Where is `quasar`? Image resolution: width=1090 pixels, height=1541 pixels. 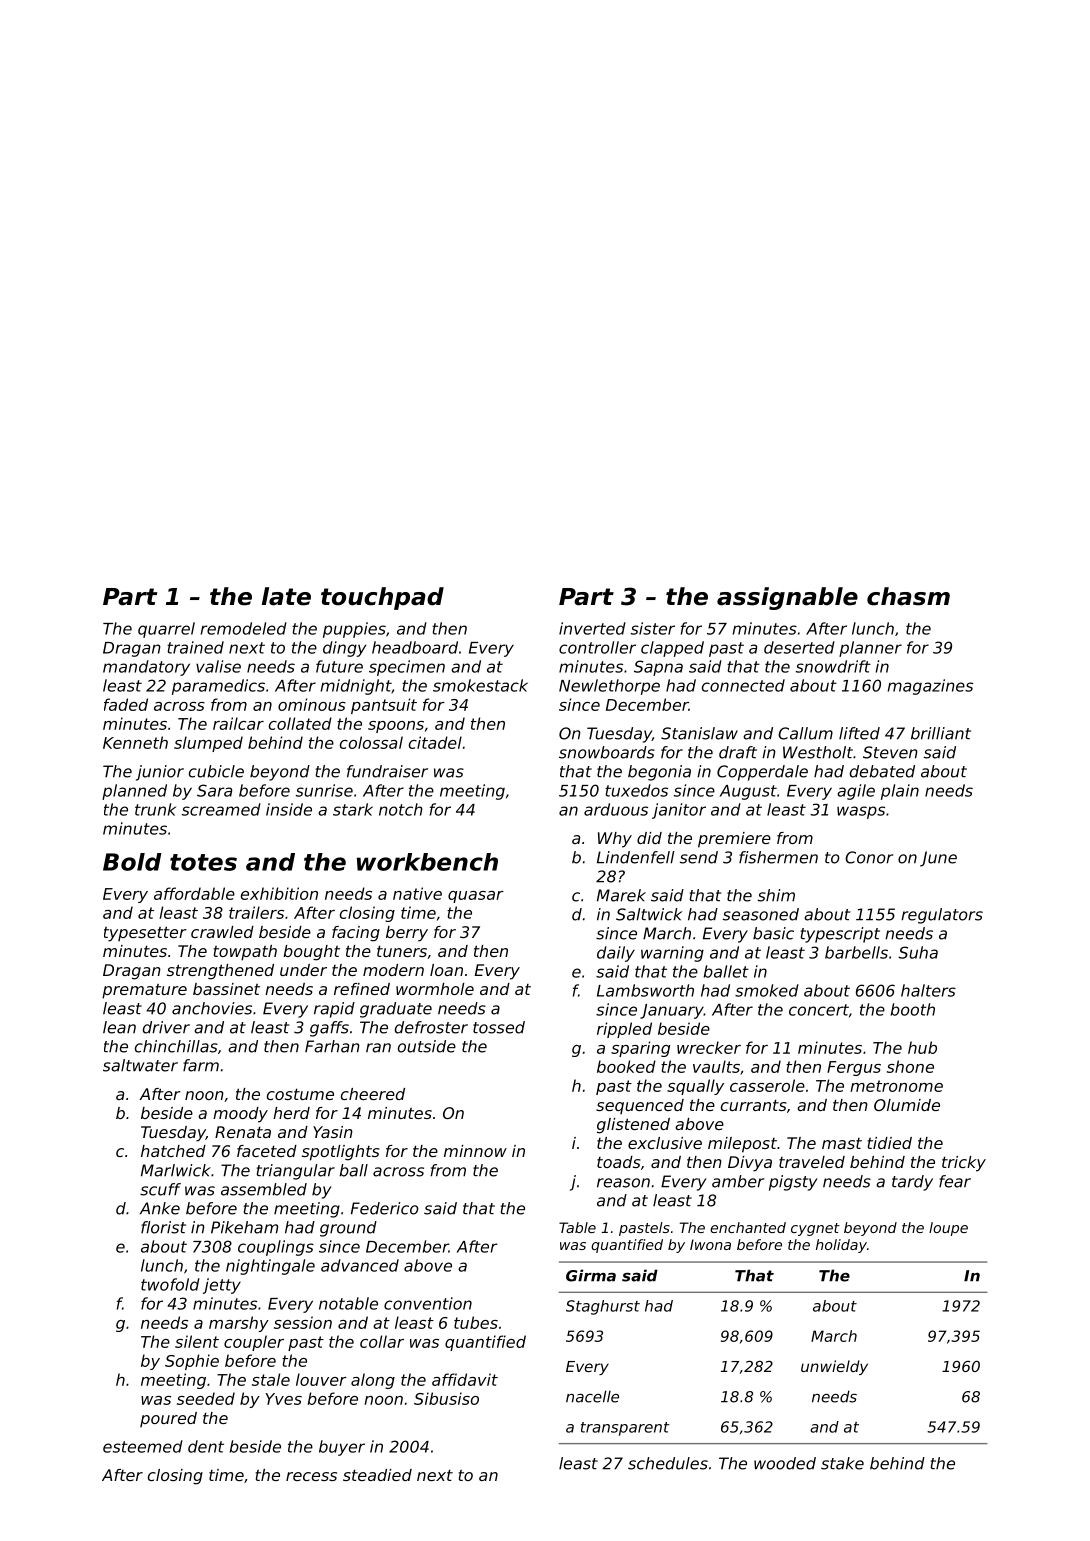
quasar is located at coordinates (476, 897).
